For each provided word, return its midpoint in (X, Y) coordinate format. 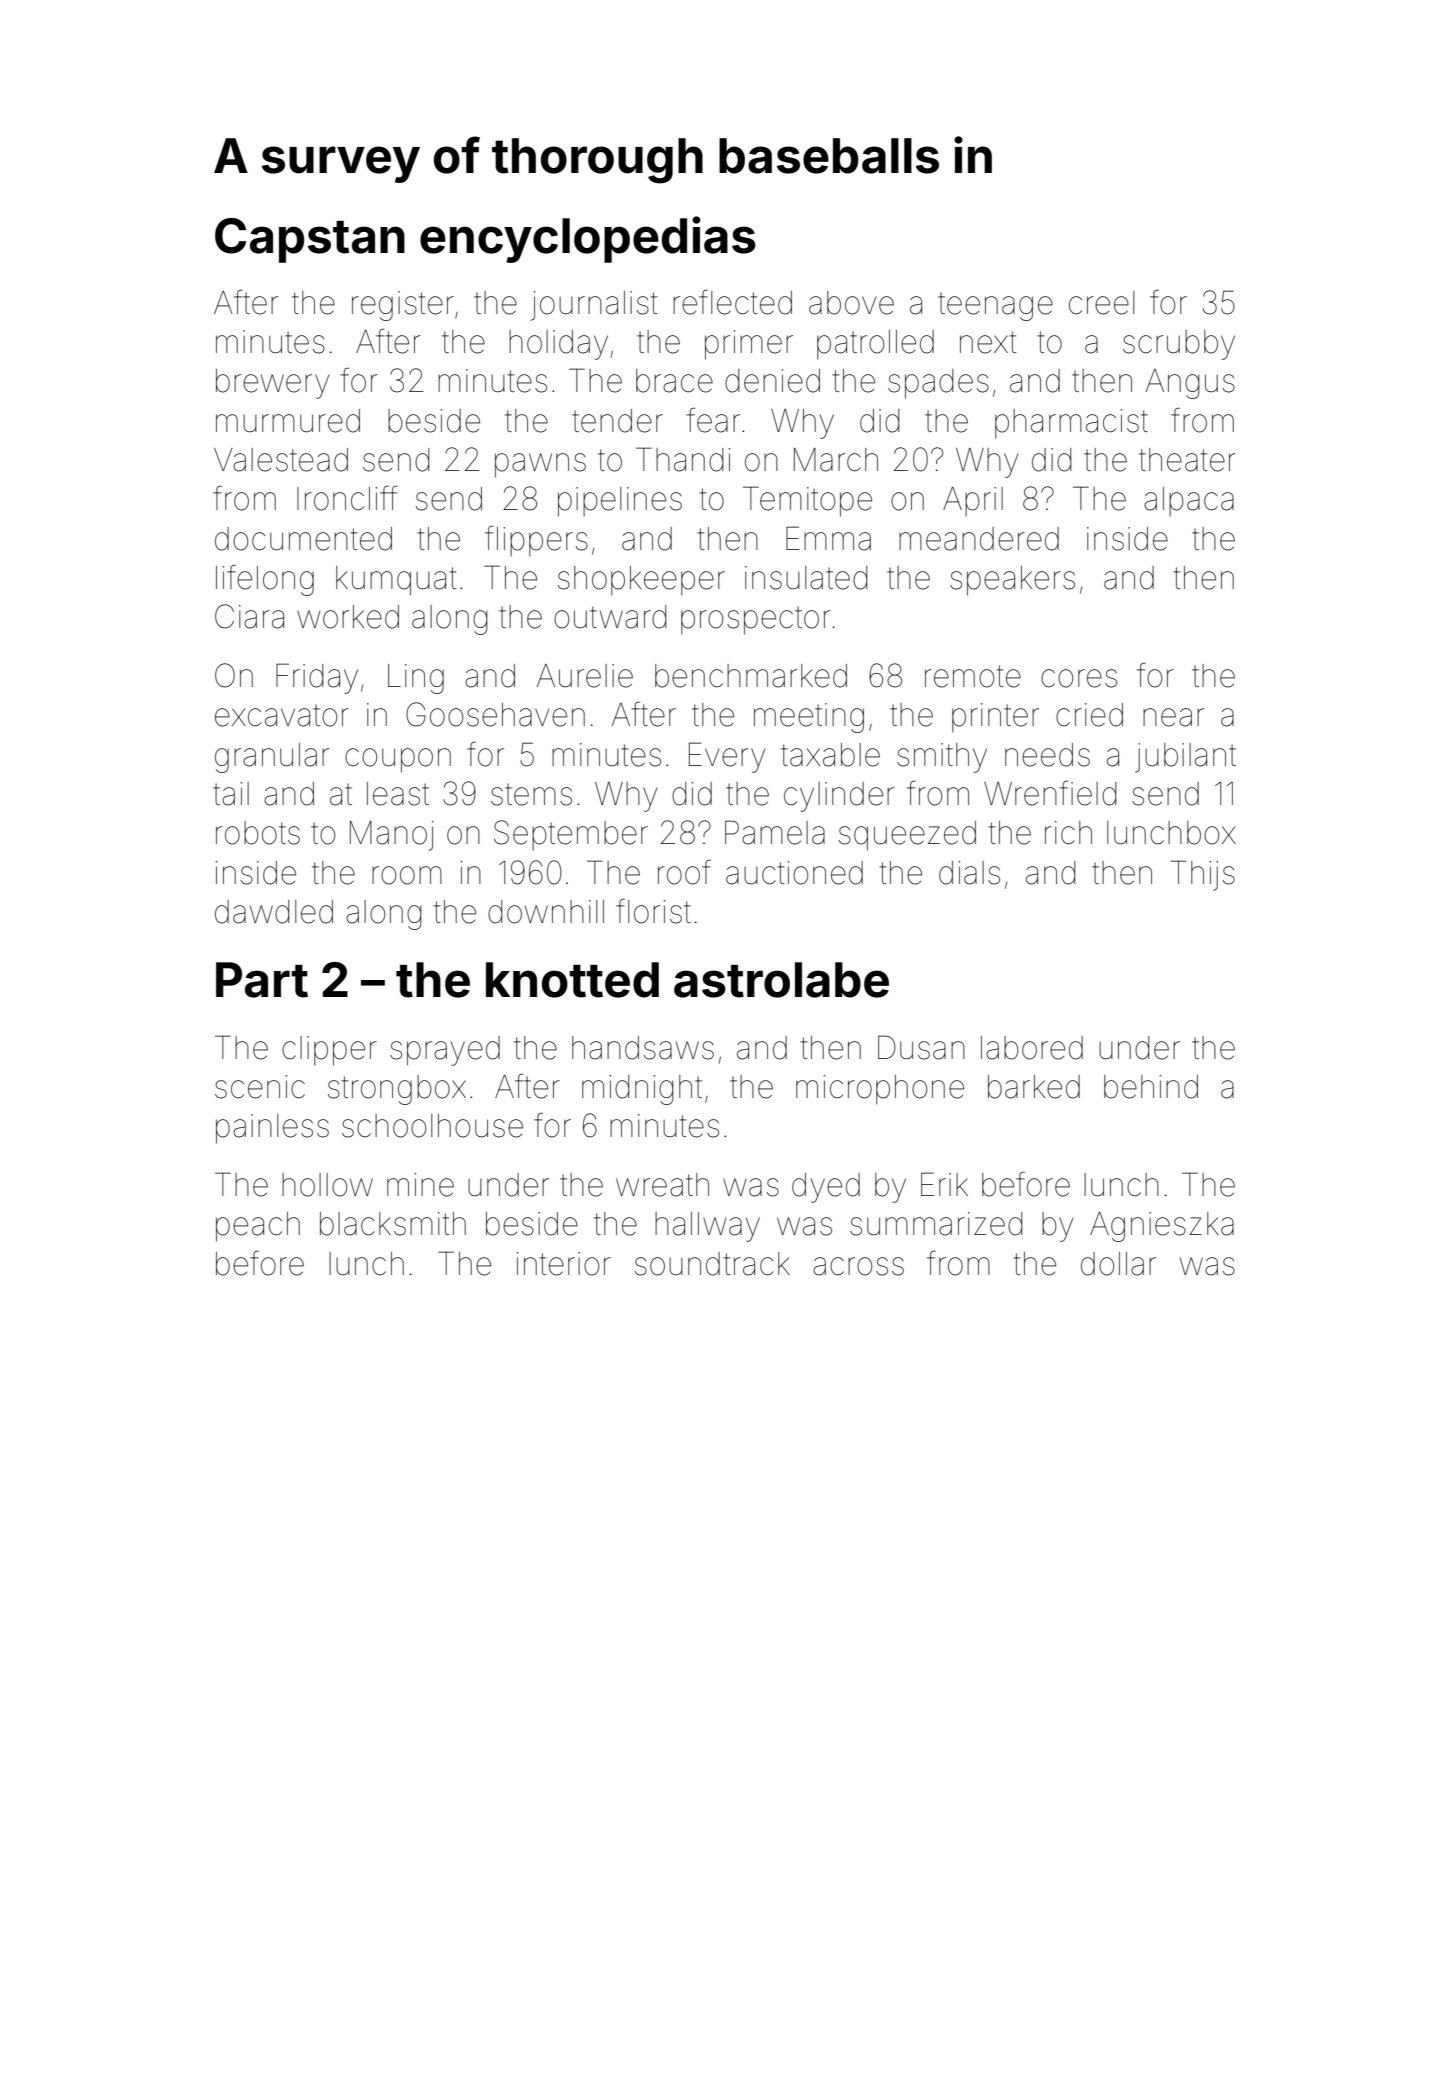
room (407, 875)
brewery (272, 384)
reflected (732, 302)
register (403, 306)
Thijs (1203, 875)
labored (1032, 1048)
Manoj (391, 836)
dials (969, 873)
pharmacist (1071, 424)
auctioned (794, 873)
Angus (1190, 384)
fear (713, 420)
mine (420, 1185)
